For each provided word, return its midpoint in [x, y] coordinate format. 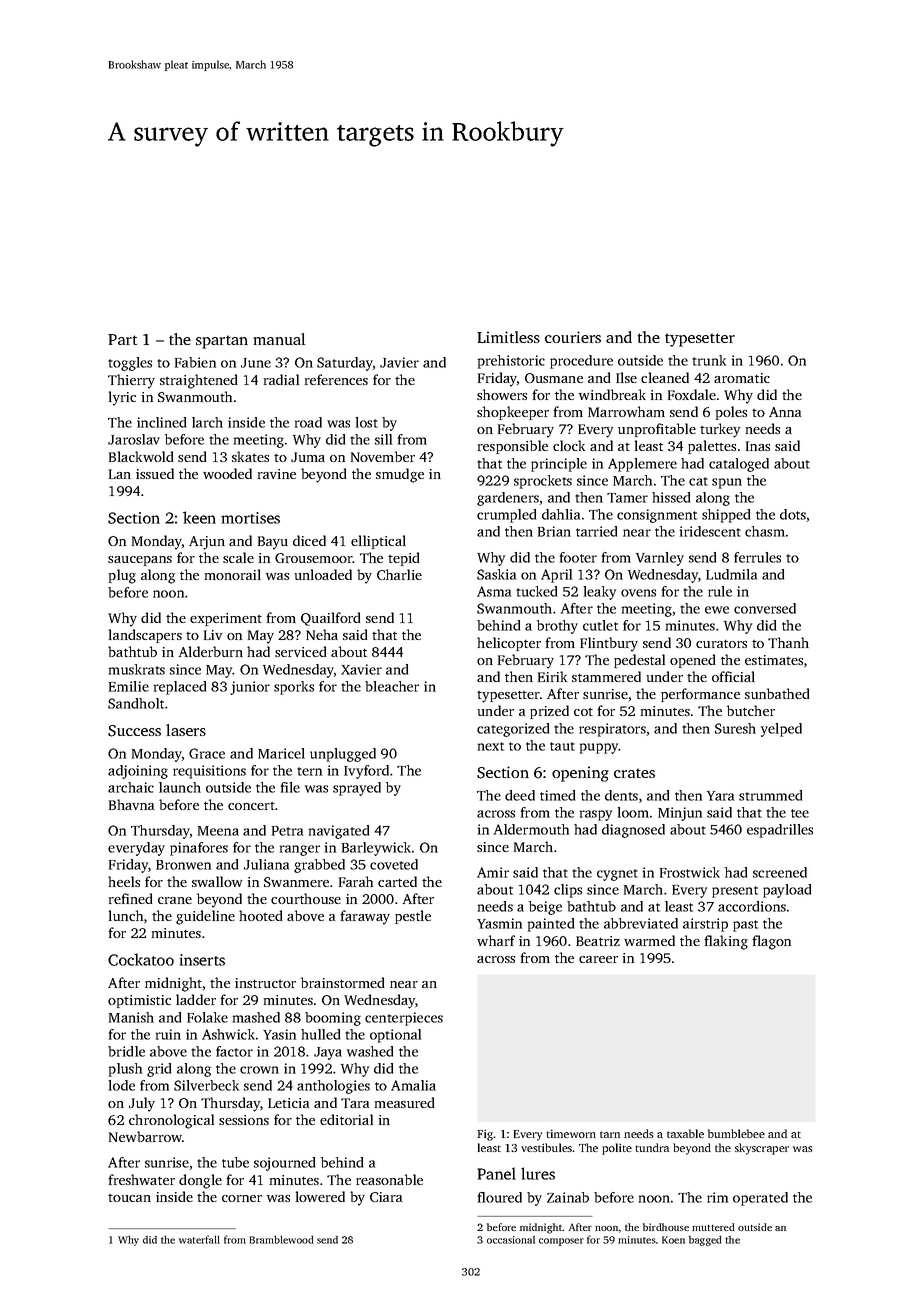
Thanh [788, 642]
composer [561, 1242]
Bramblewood [281, 1239]
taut [562, 746]
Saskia [496, 574]
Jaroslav [134, 439]
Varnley [660, 559]
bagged [705, 1240]
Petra [287, 831]
